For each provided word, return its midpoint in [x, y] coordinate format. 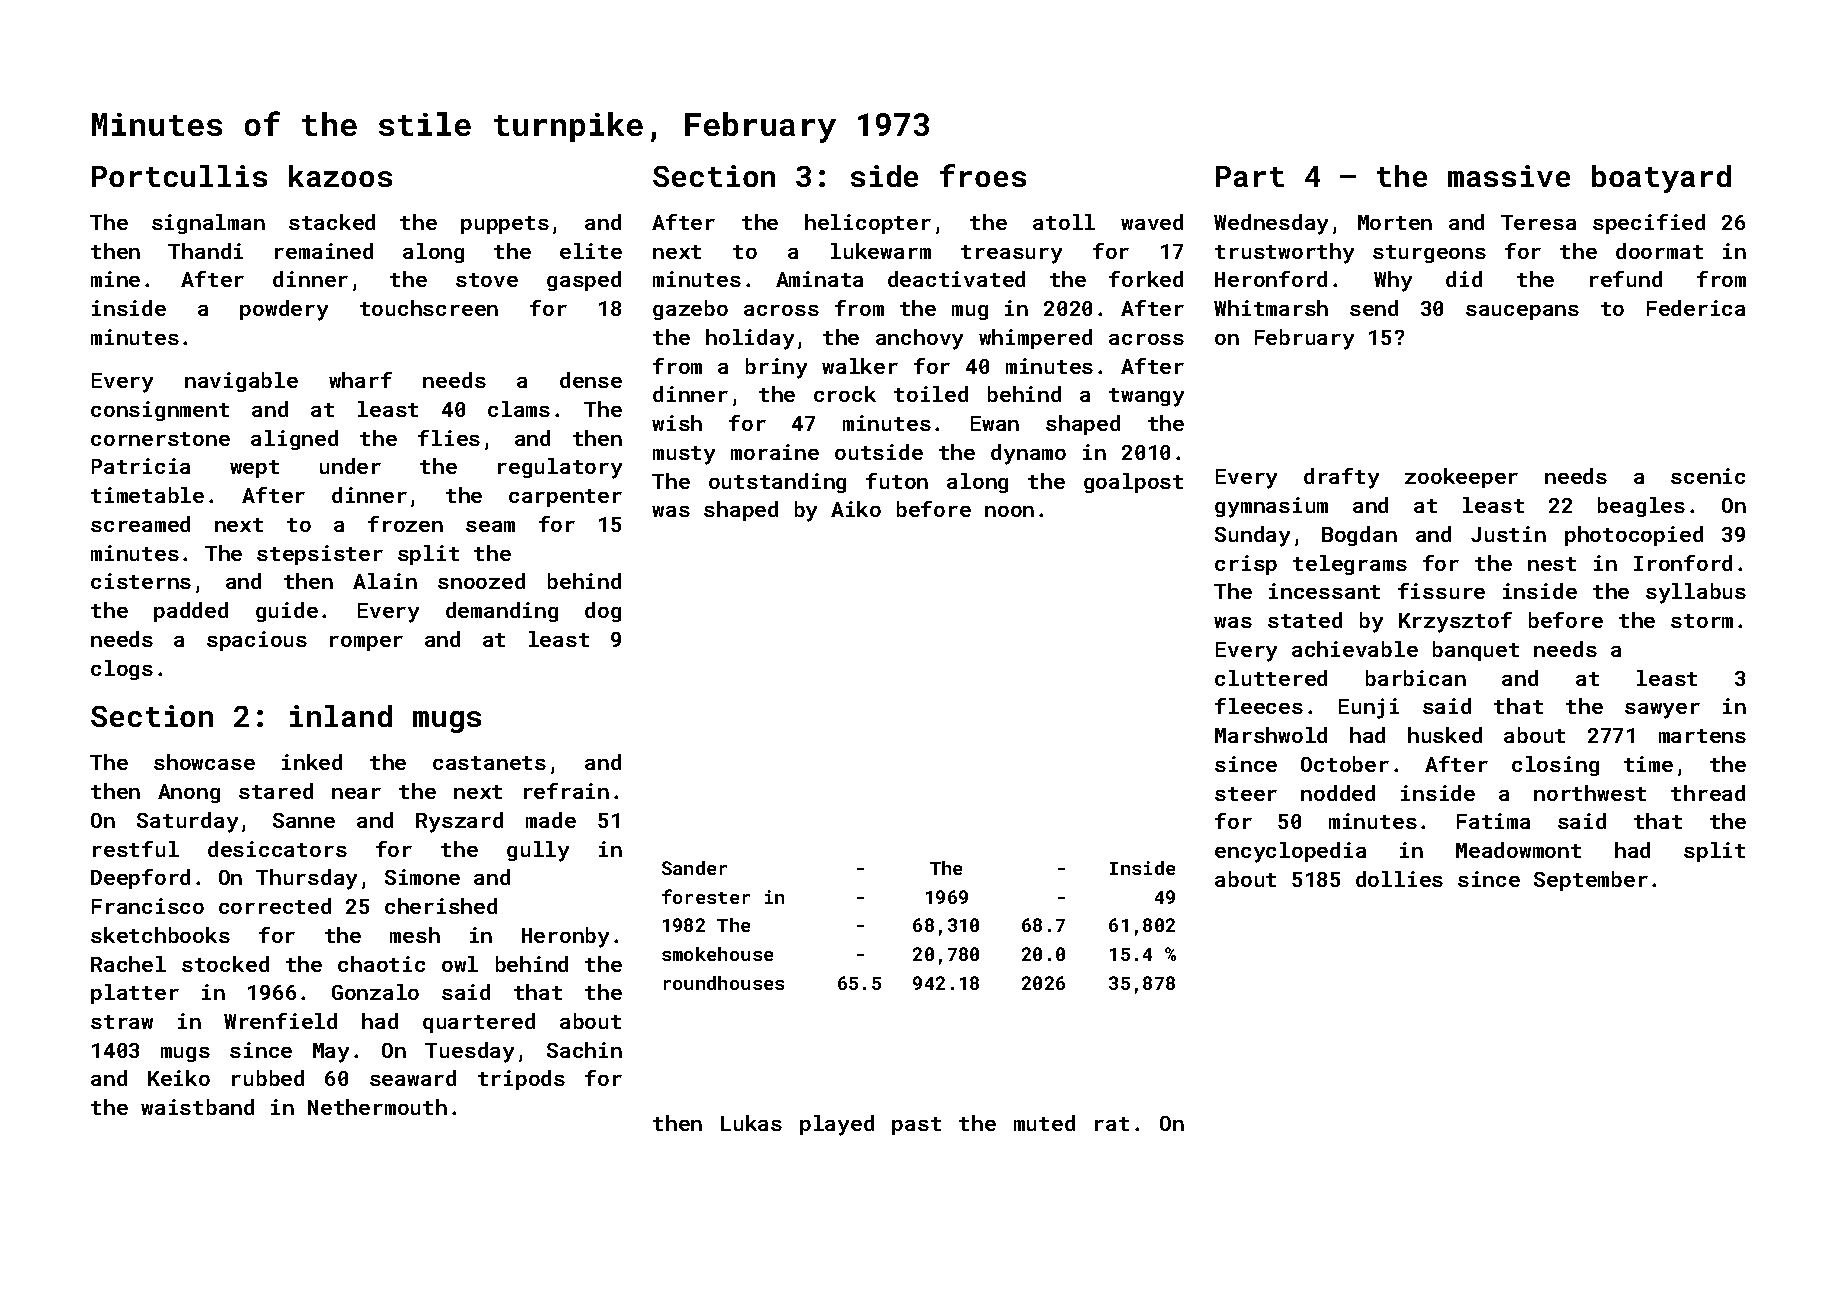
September [1591, 881]
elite [591, 251]
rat [1112, 1124]
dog [603, 612]
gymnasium [1271, 507]
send [1374, 308]
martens [1702, 736]
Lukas [751, 1123]
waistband [197, 1107]
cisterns [141, 581]
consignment [160, 411]
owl [460, 964]
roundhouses [724, 983]
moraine [775, 452]
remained [324, 251]
